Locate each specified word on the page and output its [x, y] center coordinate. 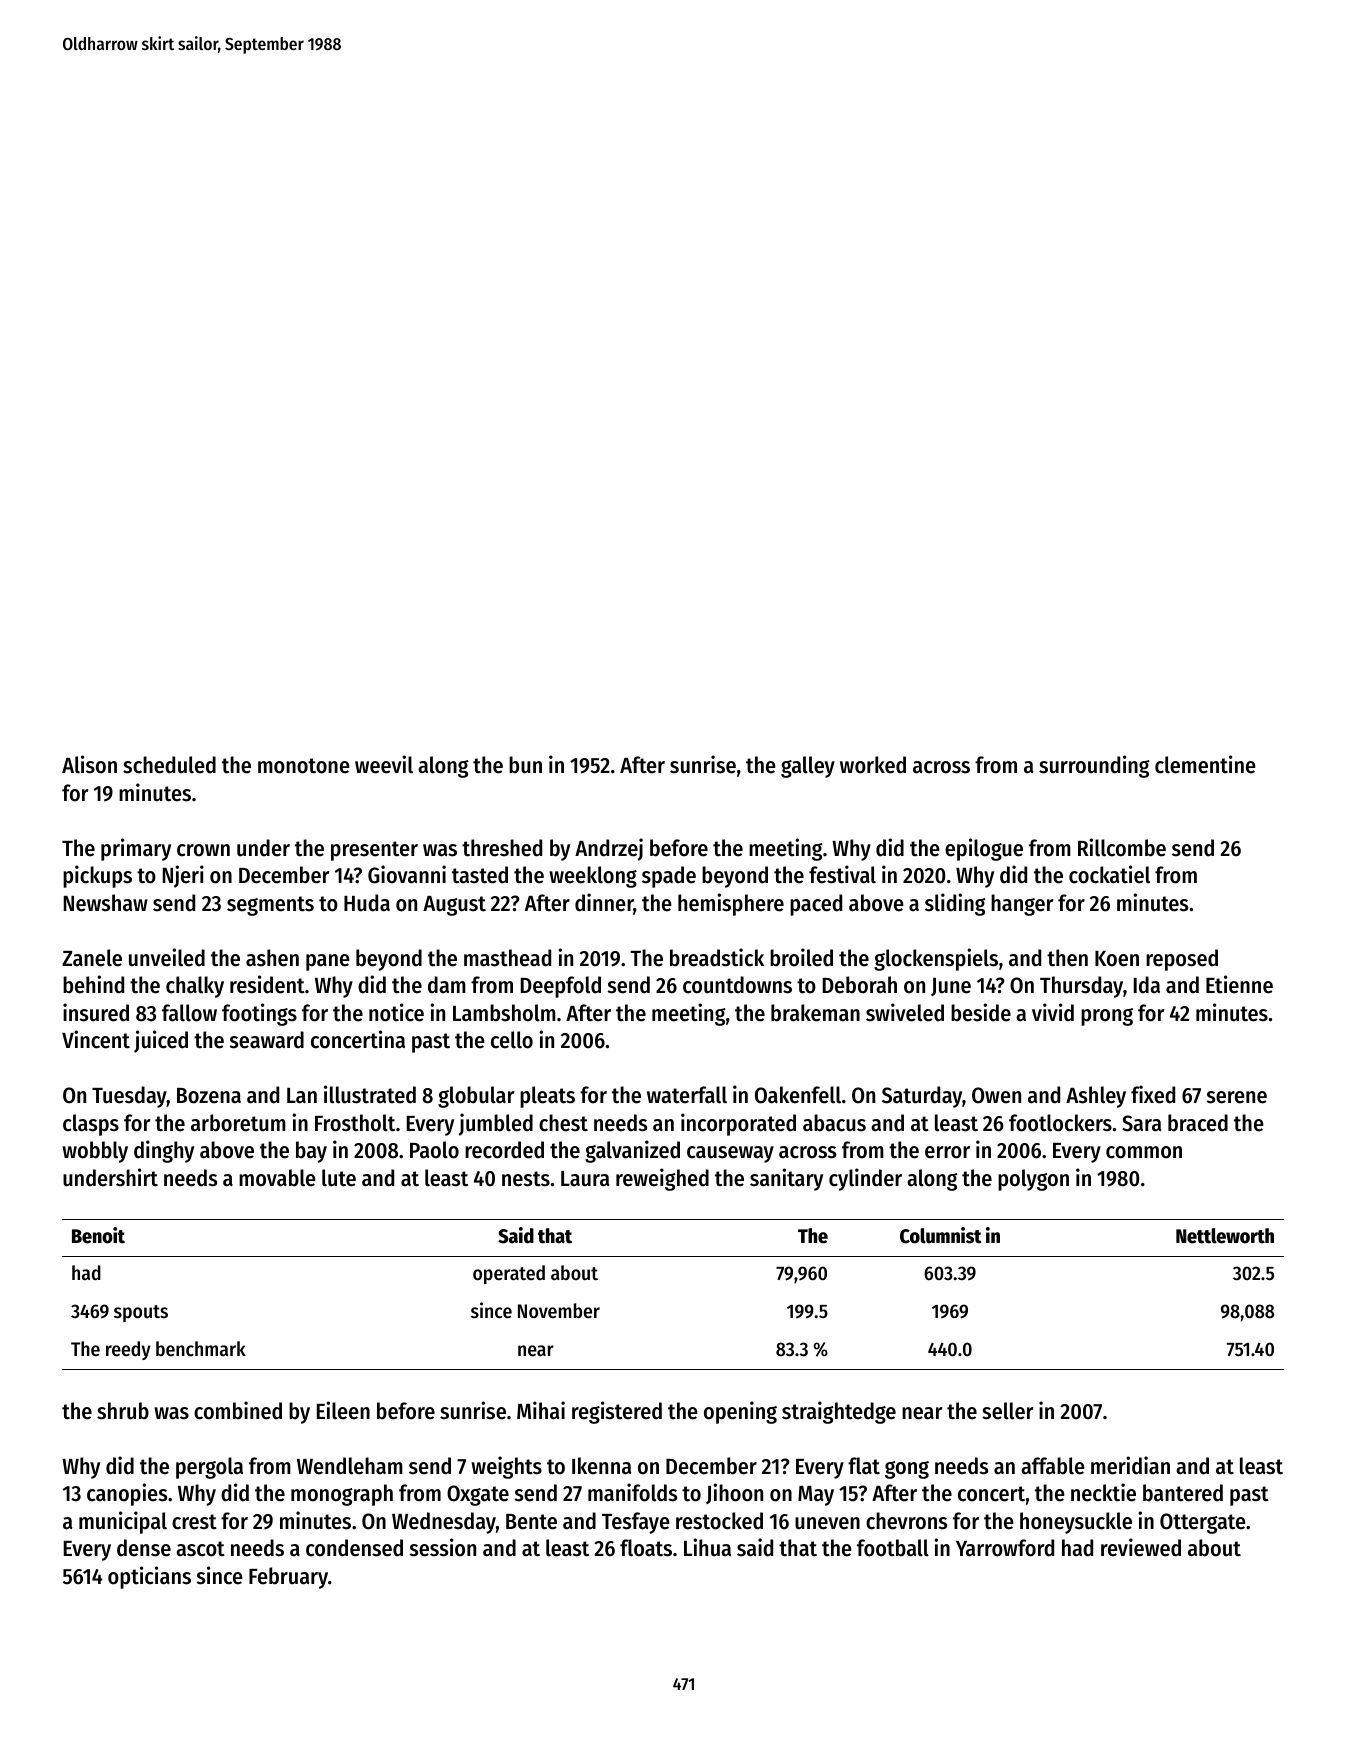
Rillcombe [1122, 847]
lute [339, 1178]
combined [238, 1410]
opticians [149, 1577]
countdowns [737, 985]
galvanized [632, 1151]
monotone [304, 766]
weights [506, 1467]
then [1067, 958]
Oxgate [478, 1495]
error [947, 1152]
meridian [1130, 1465]
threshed [502, 848]
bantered [1183, 1493]
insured [96, 1012]
